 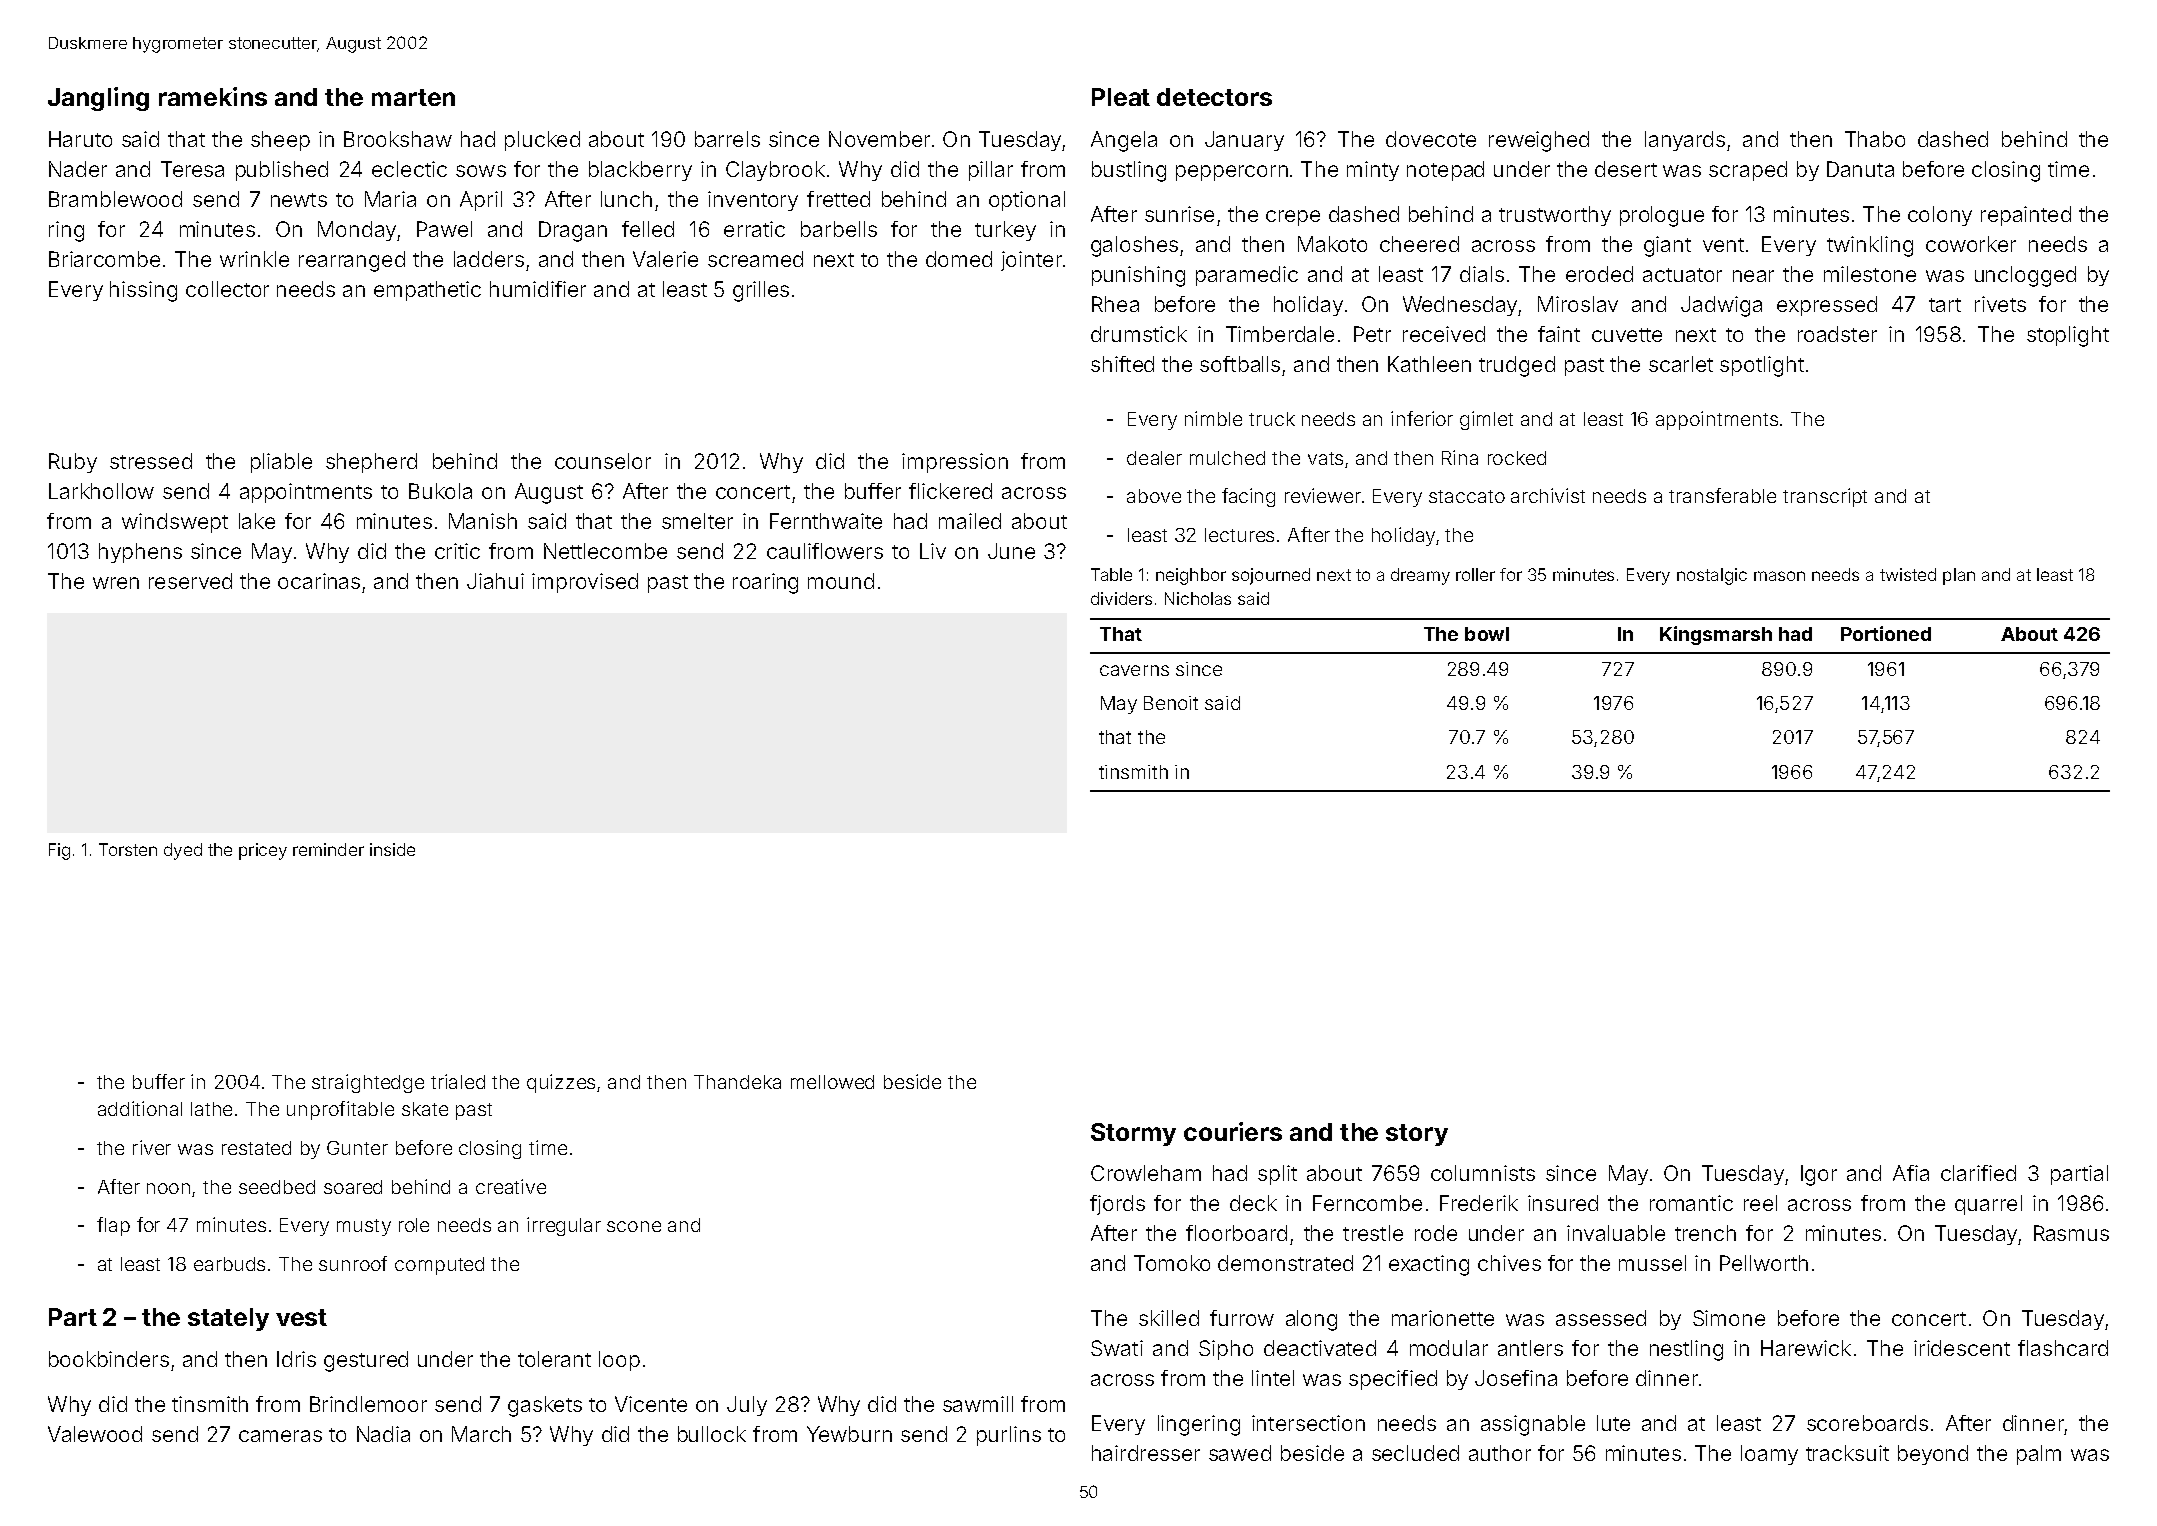 What do you see at coordinates (1886, 633) in the screenshot?
I see `Portioned` at bounding box center [1886, 633].
